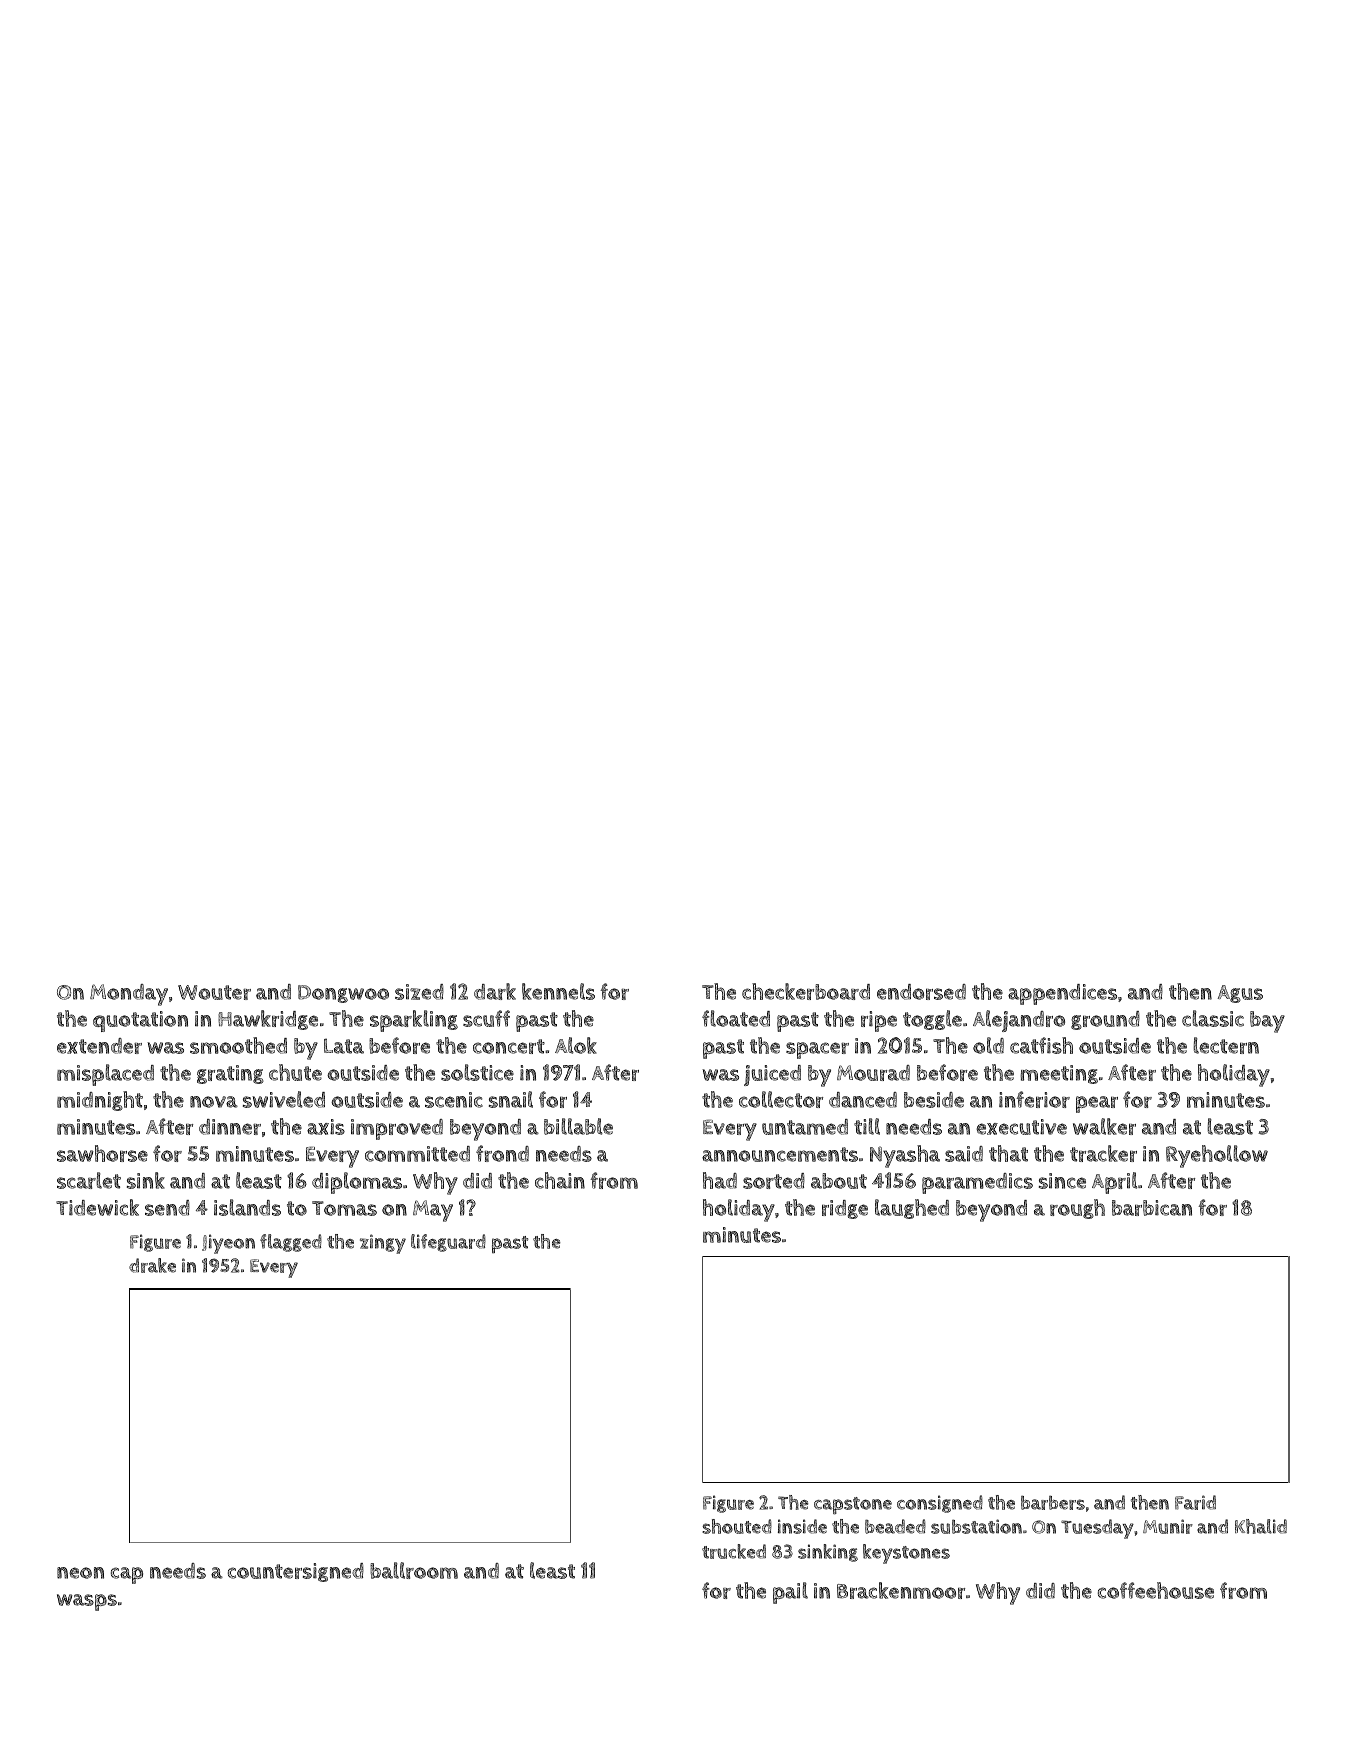  What do you see at coordinates (1226, 1045) in the image?
I see `lectern` at bounding box center [1226, 1045].
